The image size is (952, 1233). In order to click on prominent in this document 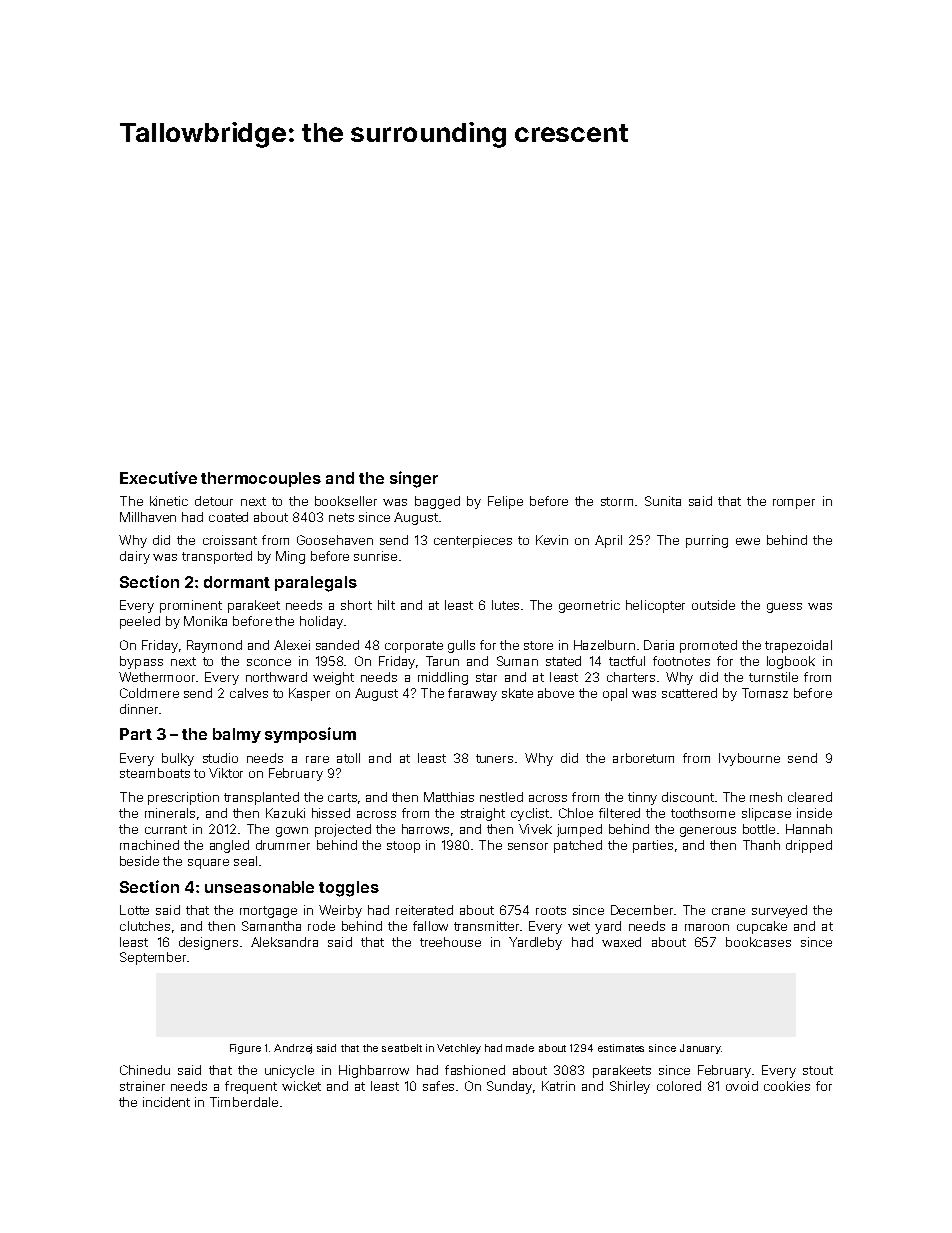, I will do `click(191, 606)`.
